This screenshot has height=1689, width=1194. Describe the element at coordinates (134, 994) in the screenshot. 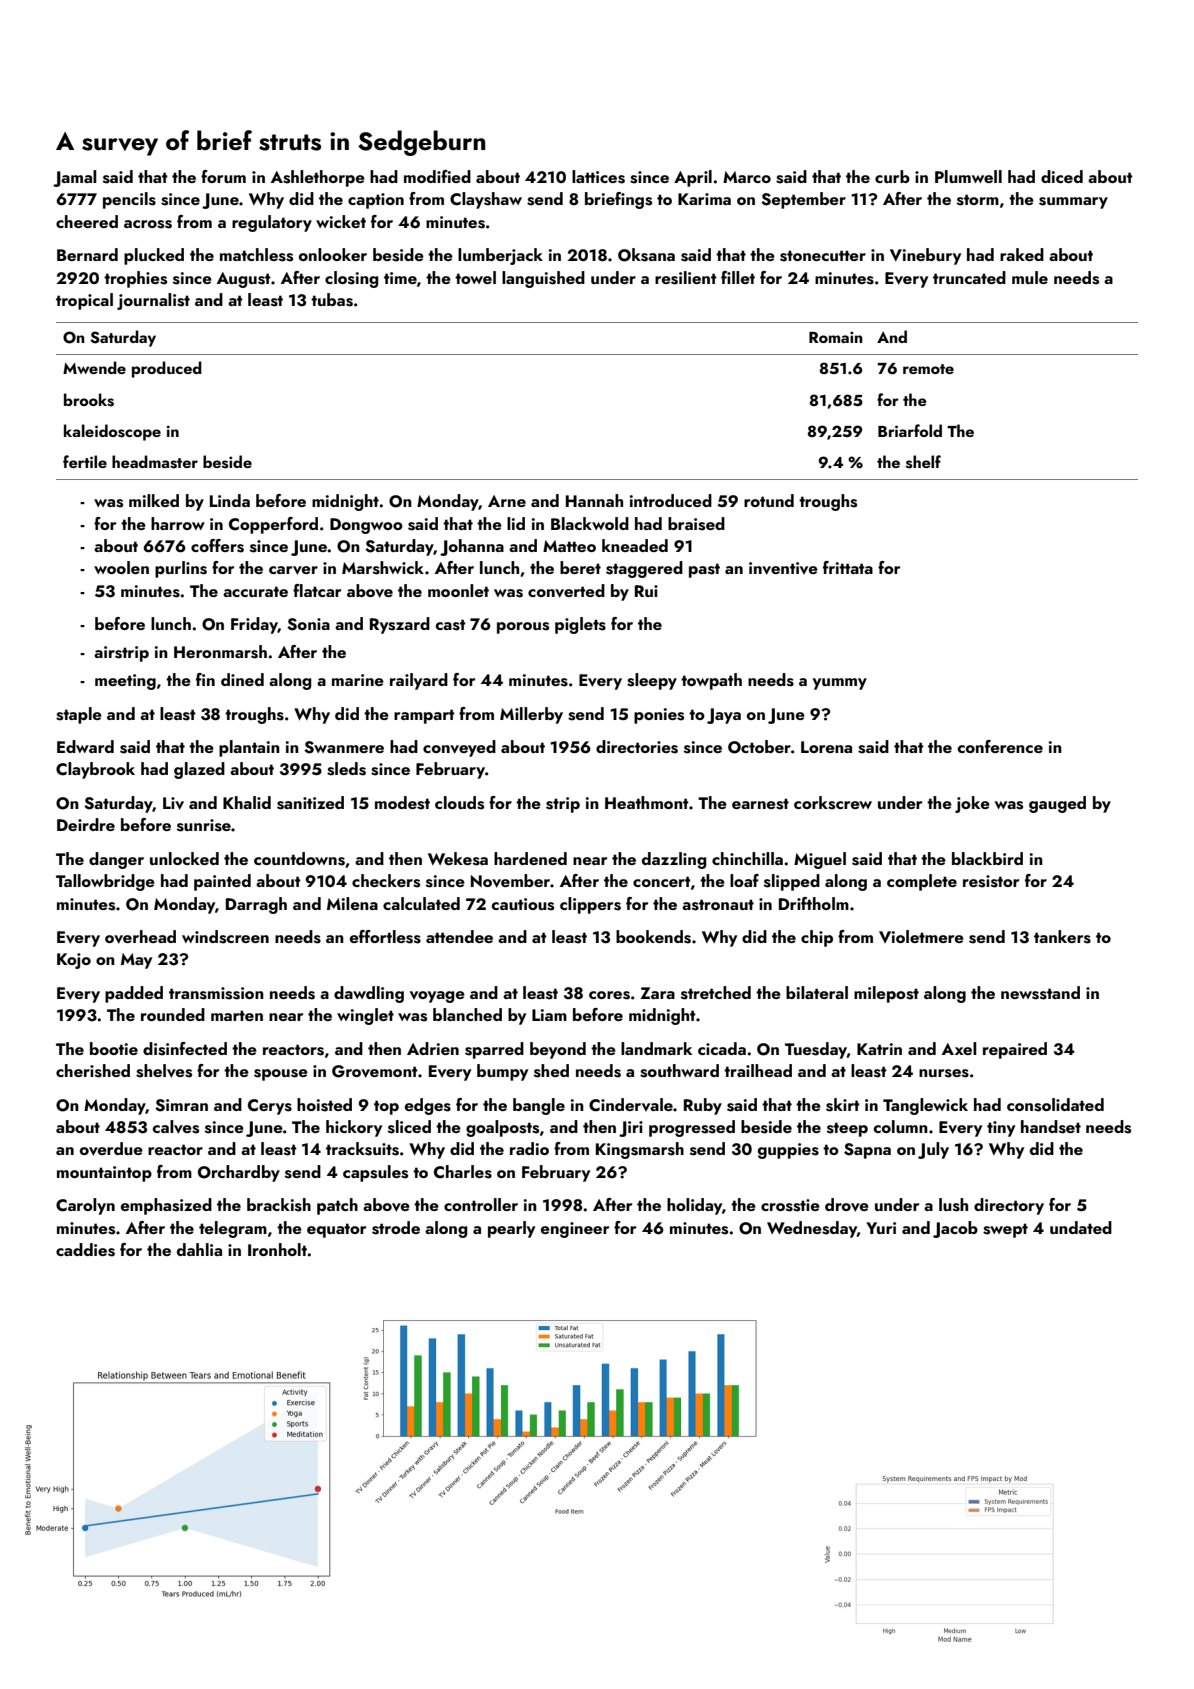

I see `padded` at that location.
